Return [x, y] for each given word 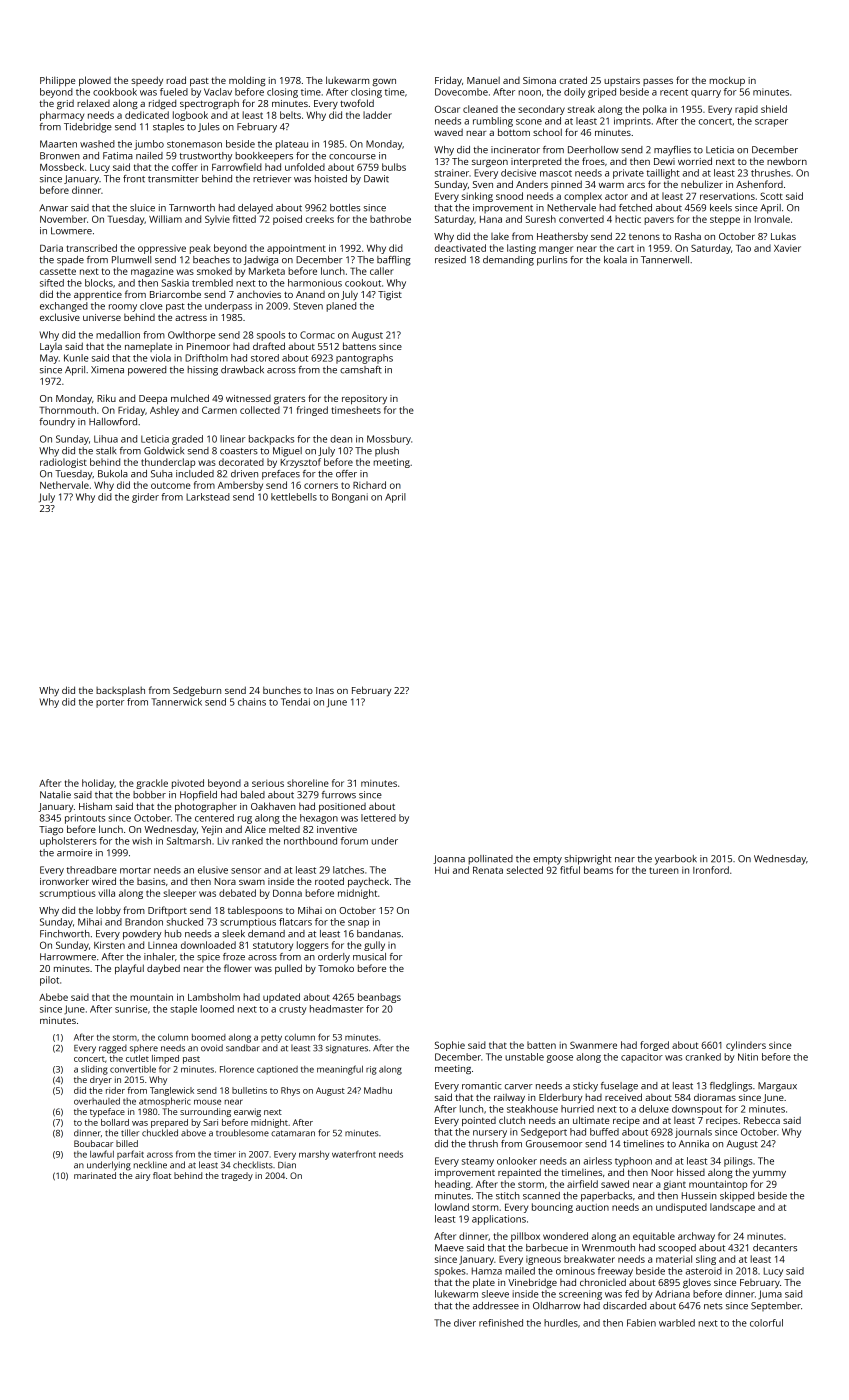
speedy [147, 81]
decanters [775, 1248]
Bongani [350, 498]
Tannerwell [665, 260]
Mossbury [389, 440]
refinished [501, 1323]
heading [453, 1185]
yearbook [676, 860]
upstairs [622, 81]
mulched [190, 398]
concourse [352, 157]
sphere [144, 1048]
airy [142, 1176]
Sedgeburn [197, 691]
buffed [604, 1132]
